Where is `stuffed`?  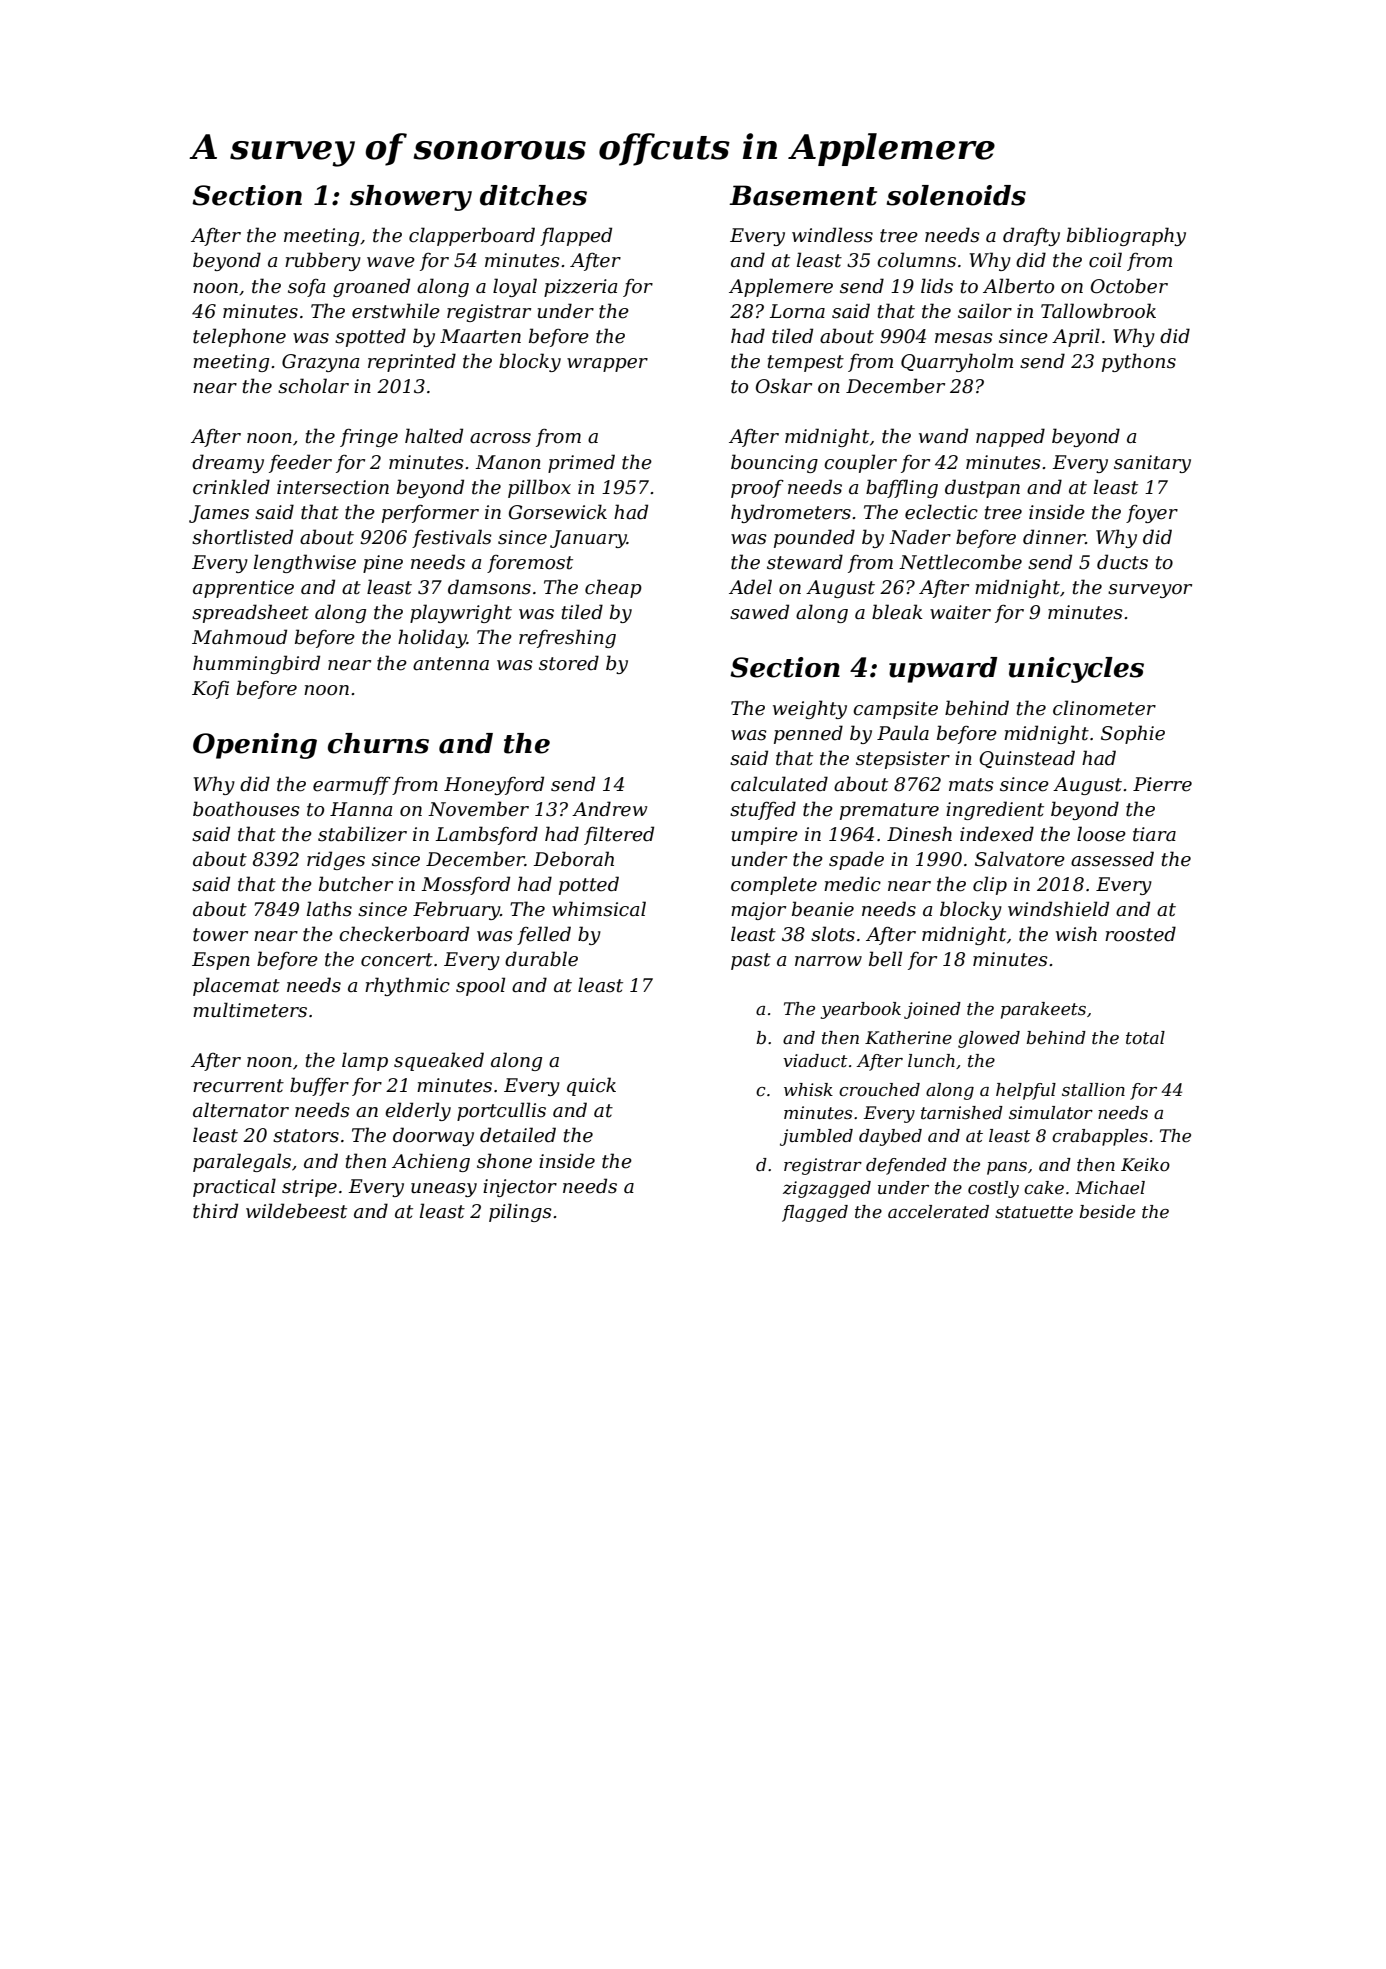
stuffed is located at coordinates (763, 810).
